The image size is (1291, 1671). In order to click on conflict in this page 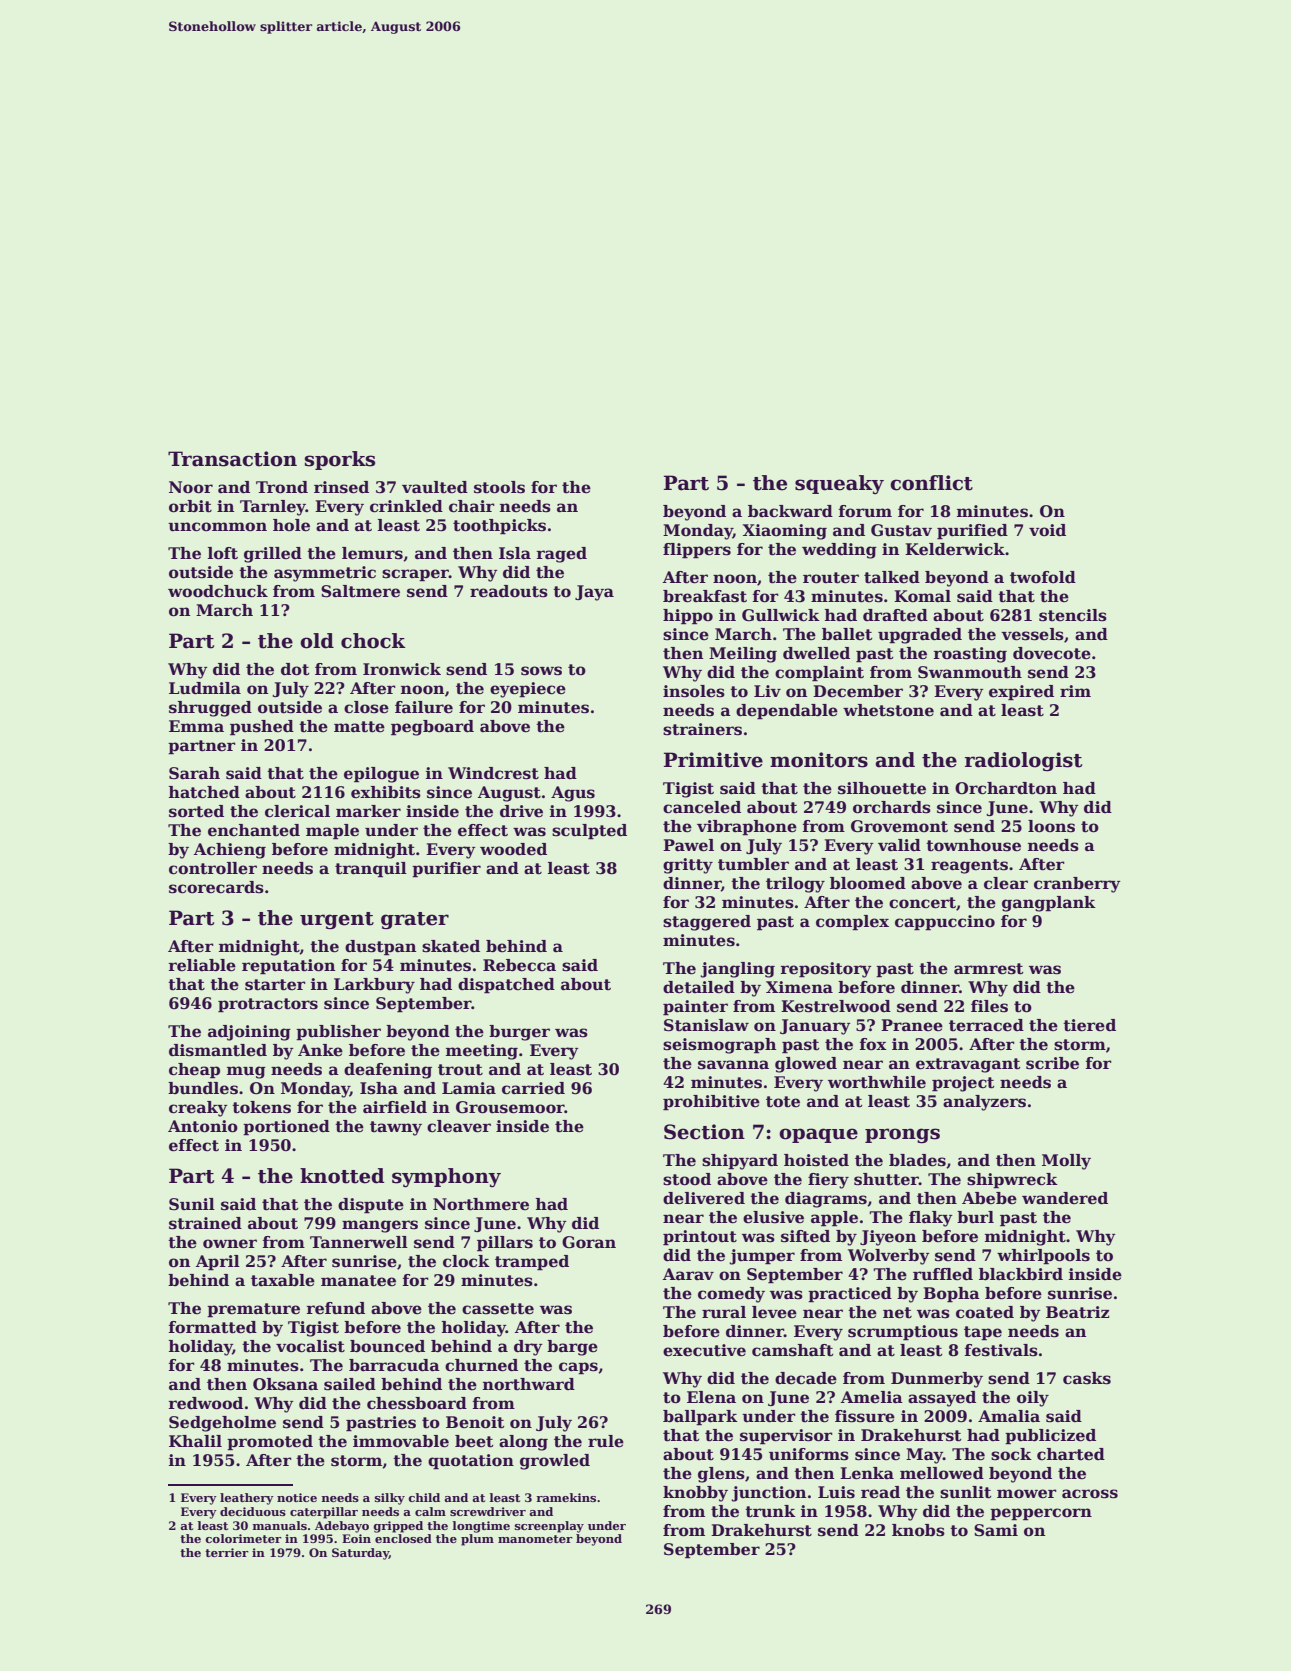, I will do `click(931, 483)`.
